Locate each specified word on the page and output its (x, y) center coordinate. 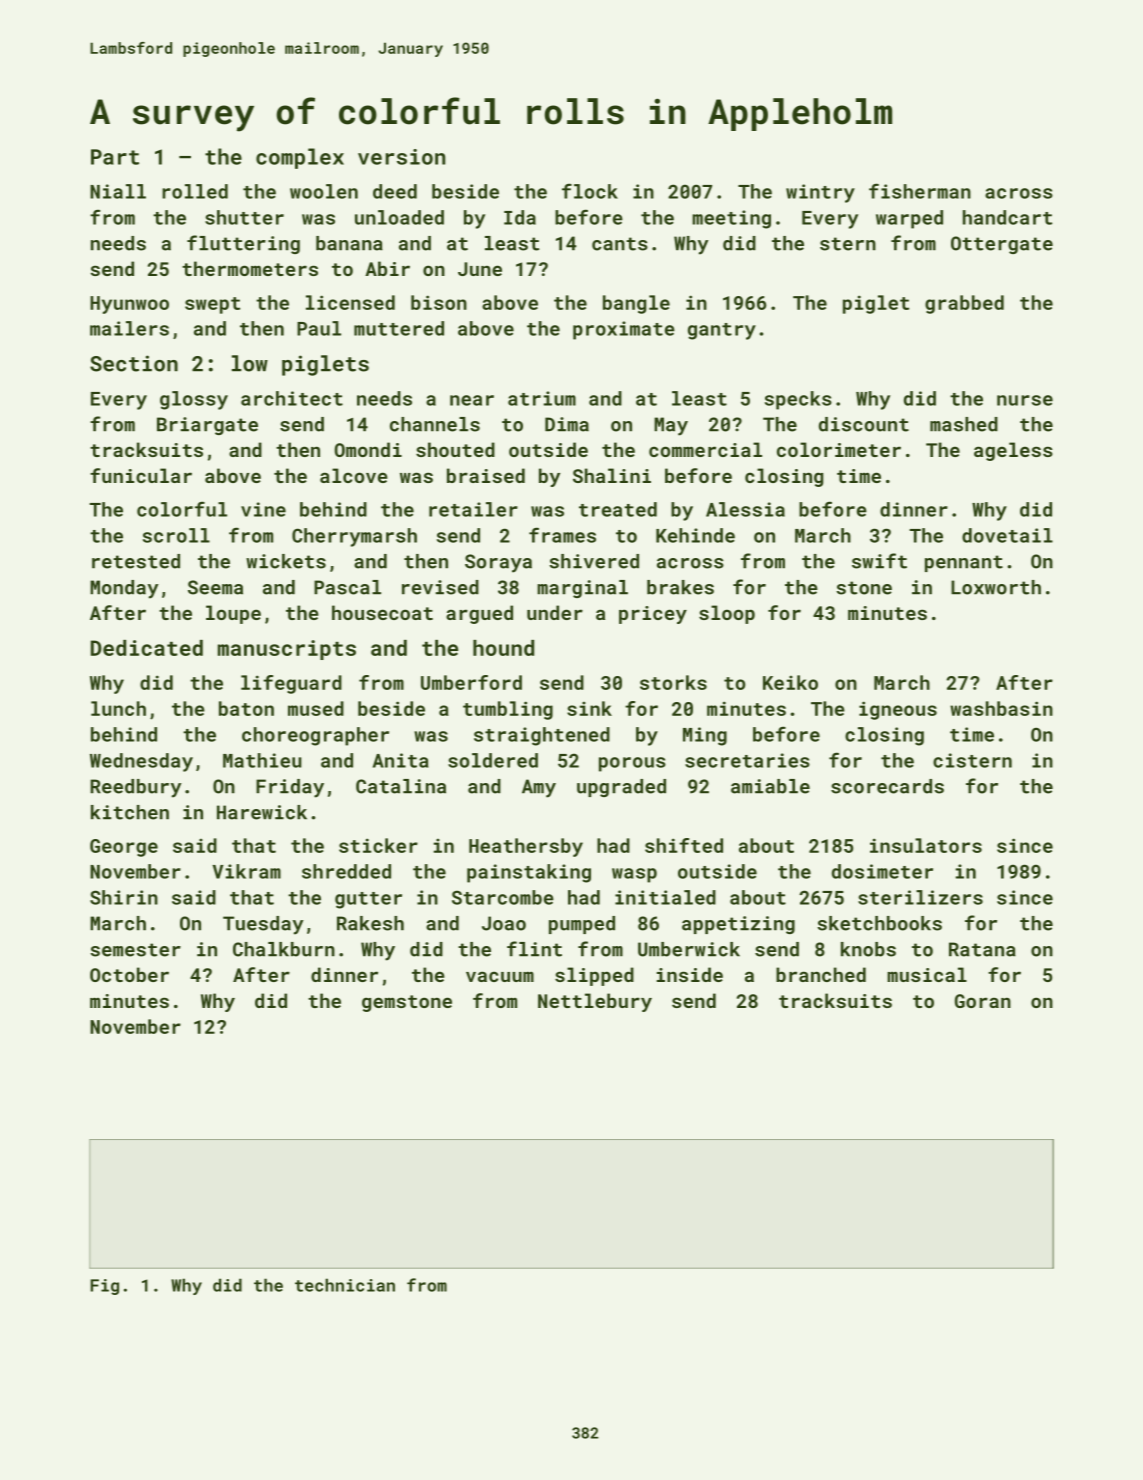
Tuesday (263, 925)
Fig (104, 1287)
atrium (542, 398)
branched (821, 974)
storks (673, 682)
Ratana (982, 949)
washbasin (1001, 708)
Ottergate (1002, 245)
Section (134, 363)
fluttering (243, 244)
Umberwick (689, 949)
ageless (1013, 451)
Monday (124, 589)
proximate (624, 330)
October (129, 974)
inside (690, 974)
